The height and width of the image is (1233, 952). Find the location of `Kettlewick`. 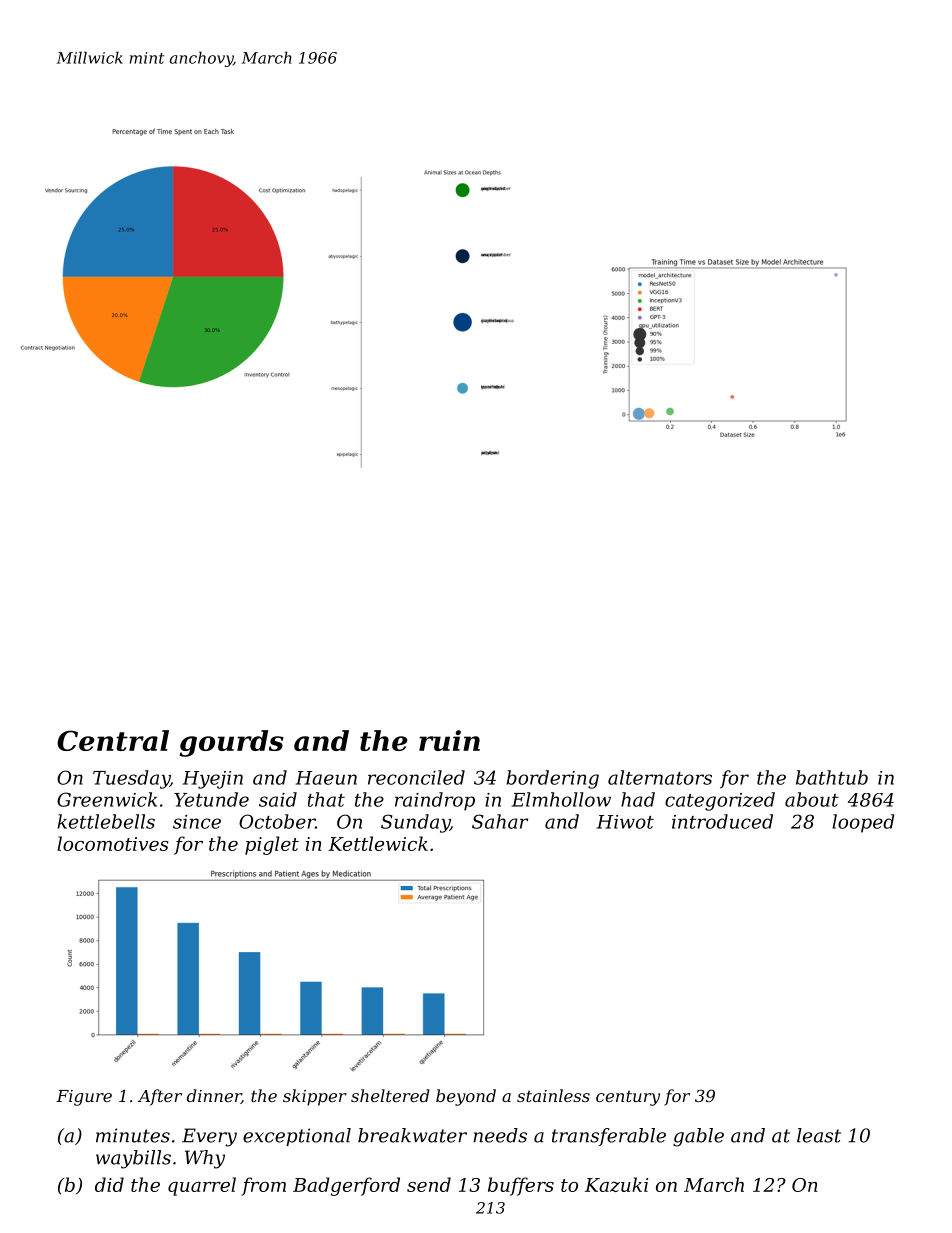

Kettlewick is located at coordinates (378, 843).
